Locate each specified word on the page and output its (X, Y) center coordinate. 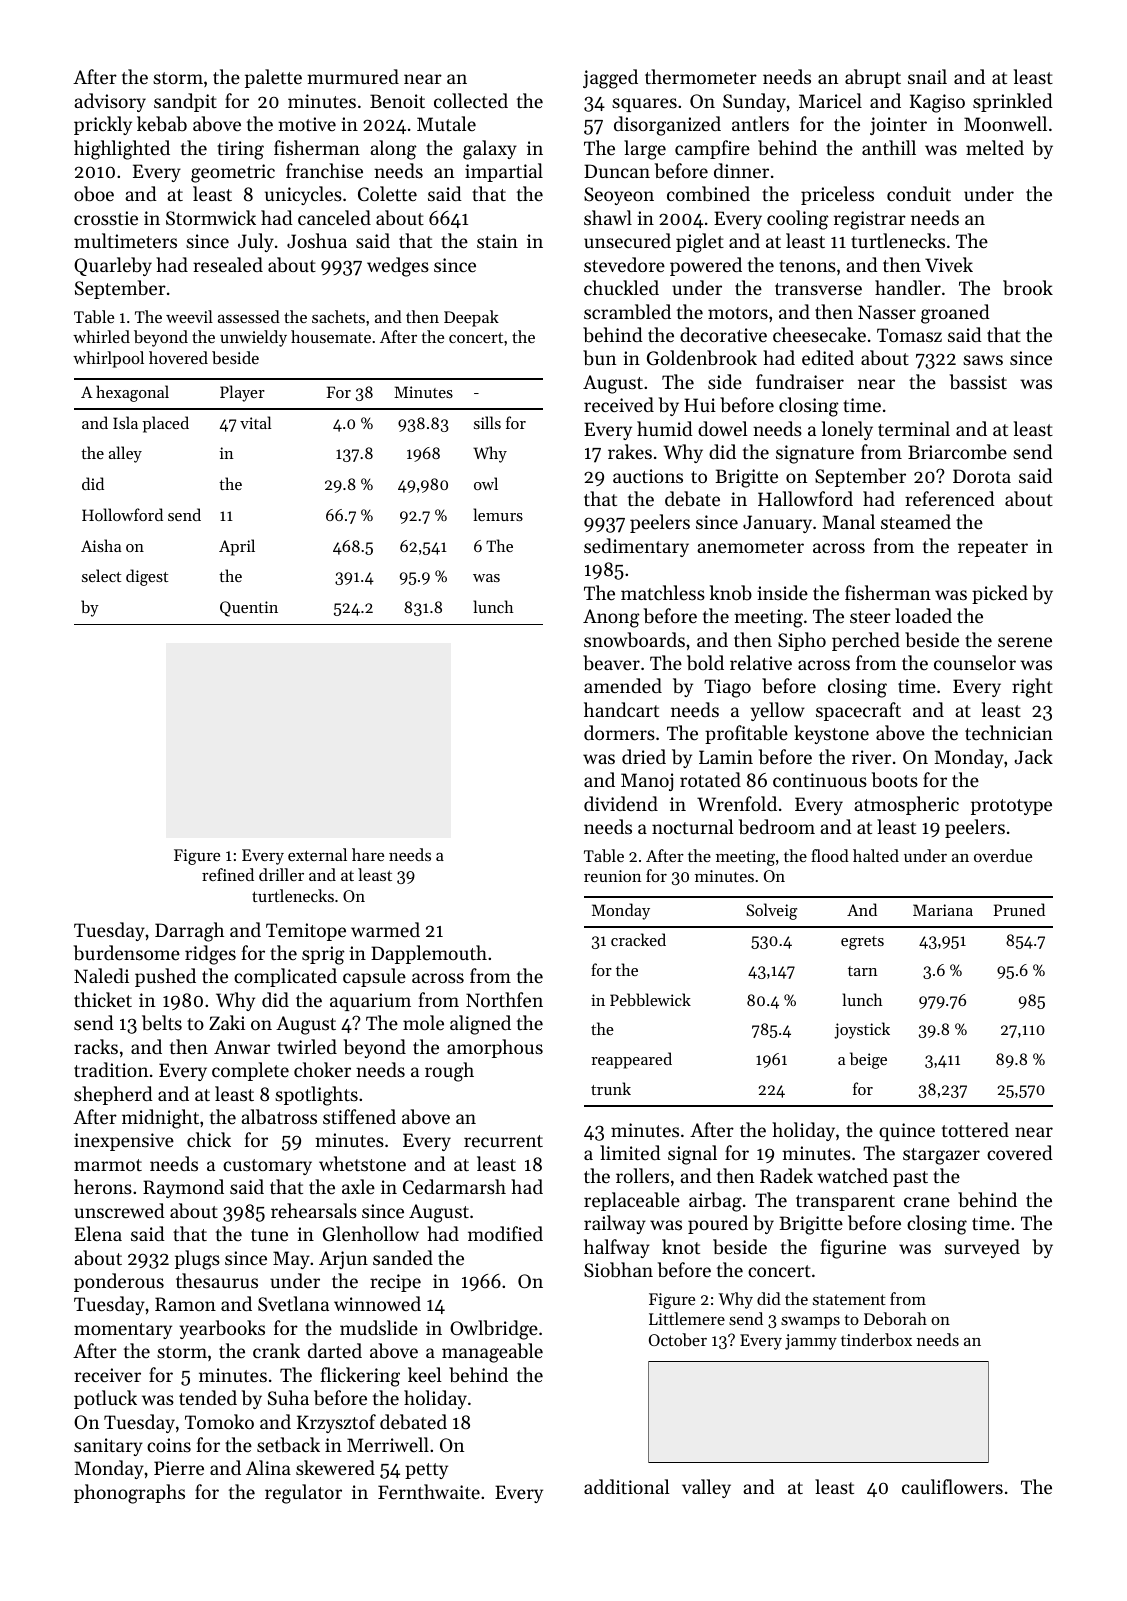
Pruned (1019, 909)
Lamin (726, 757)
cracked (638, 939)
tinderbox (876, 1339)
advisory (110, 102)
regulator (303, 1494)
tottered (975, 1129)
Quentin (249, 609)
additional (627, 1486)
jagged (610, 79)
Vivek (949, 264)
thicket (103, 999)
